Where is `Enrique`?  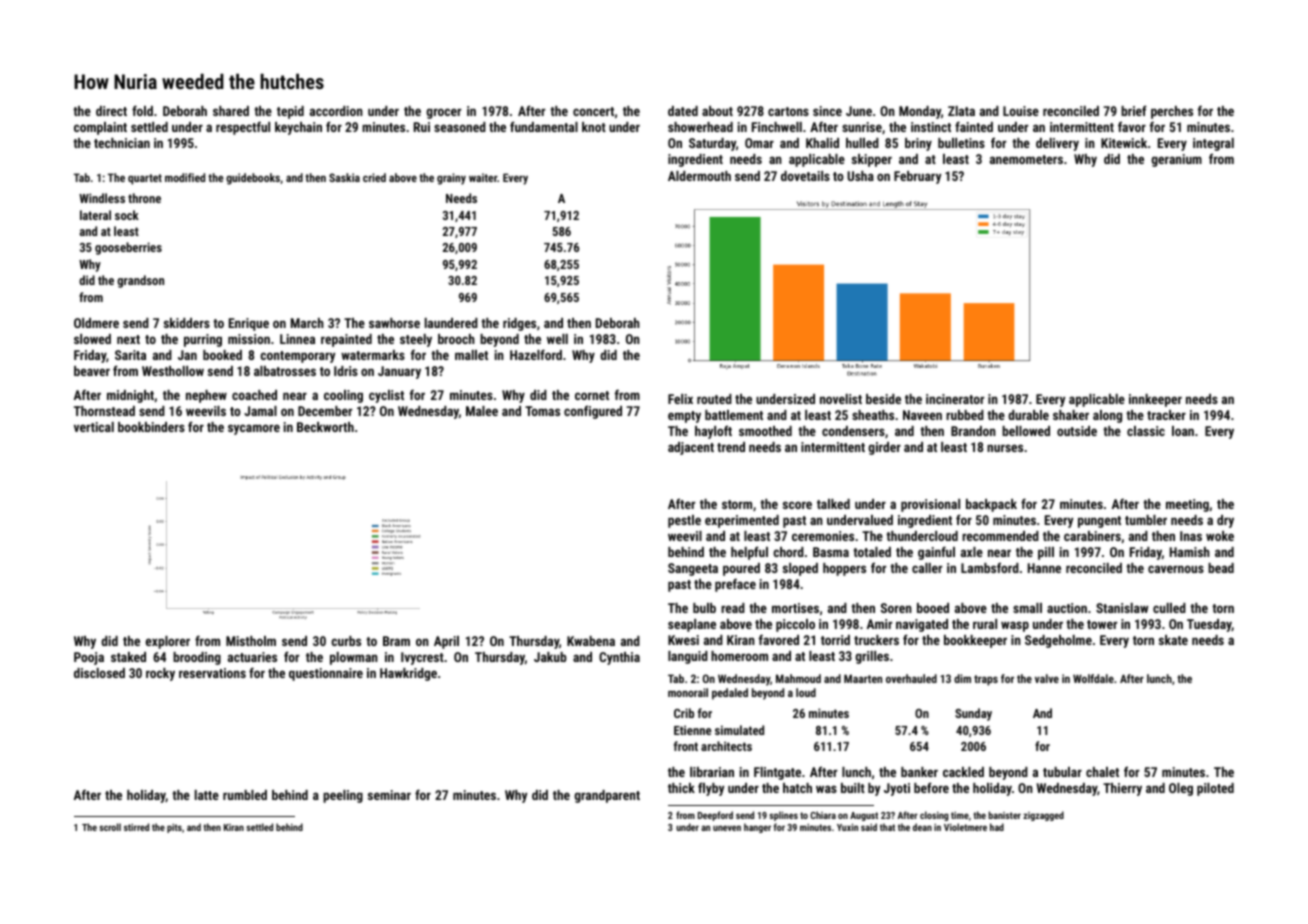
Enrique is located at coordinates (249, 324).
